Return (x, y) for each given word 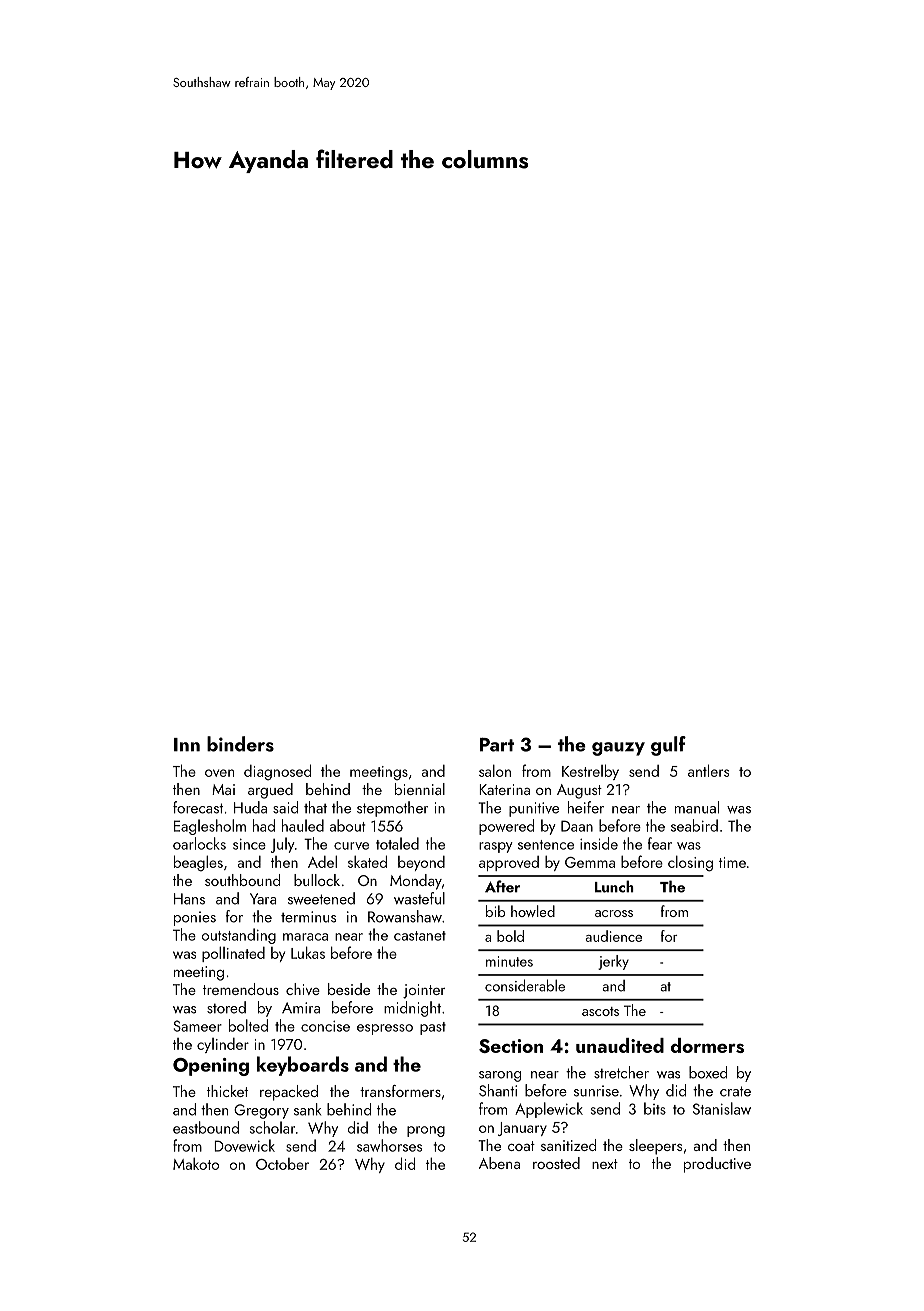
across (614, 913)
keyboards (303, 1066)
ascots (600, 1011)
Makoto (196, 1164)
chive (303, 989)
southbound (242, 880)
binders (240, 744)
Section (511, 1046)
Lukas (308, 952)
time (732, 862)
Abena (499, 1163)
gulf (668, 746)
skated (367, 861)
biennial (420, 789)
